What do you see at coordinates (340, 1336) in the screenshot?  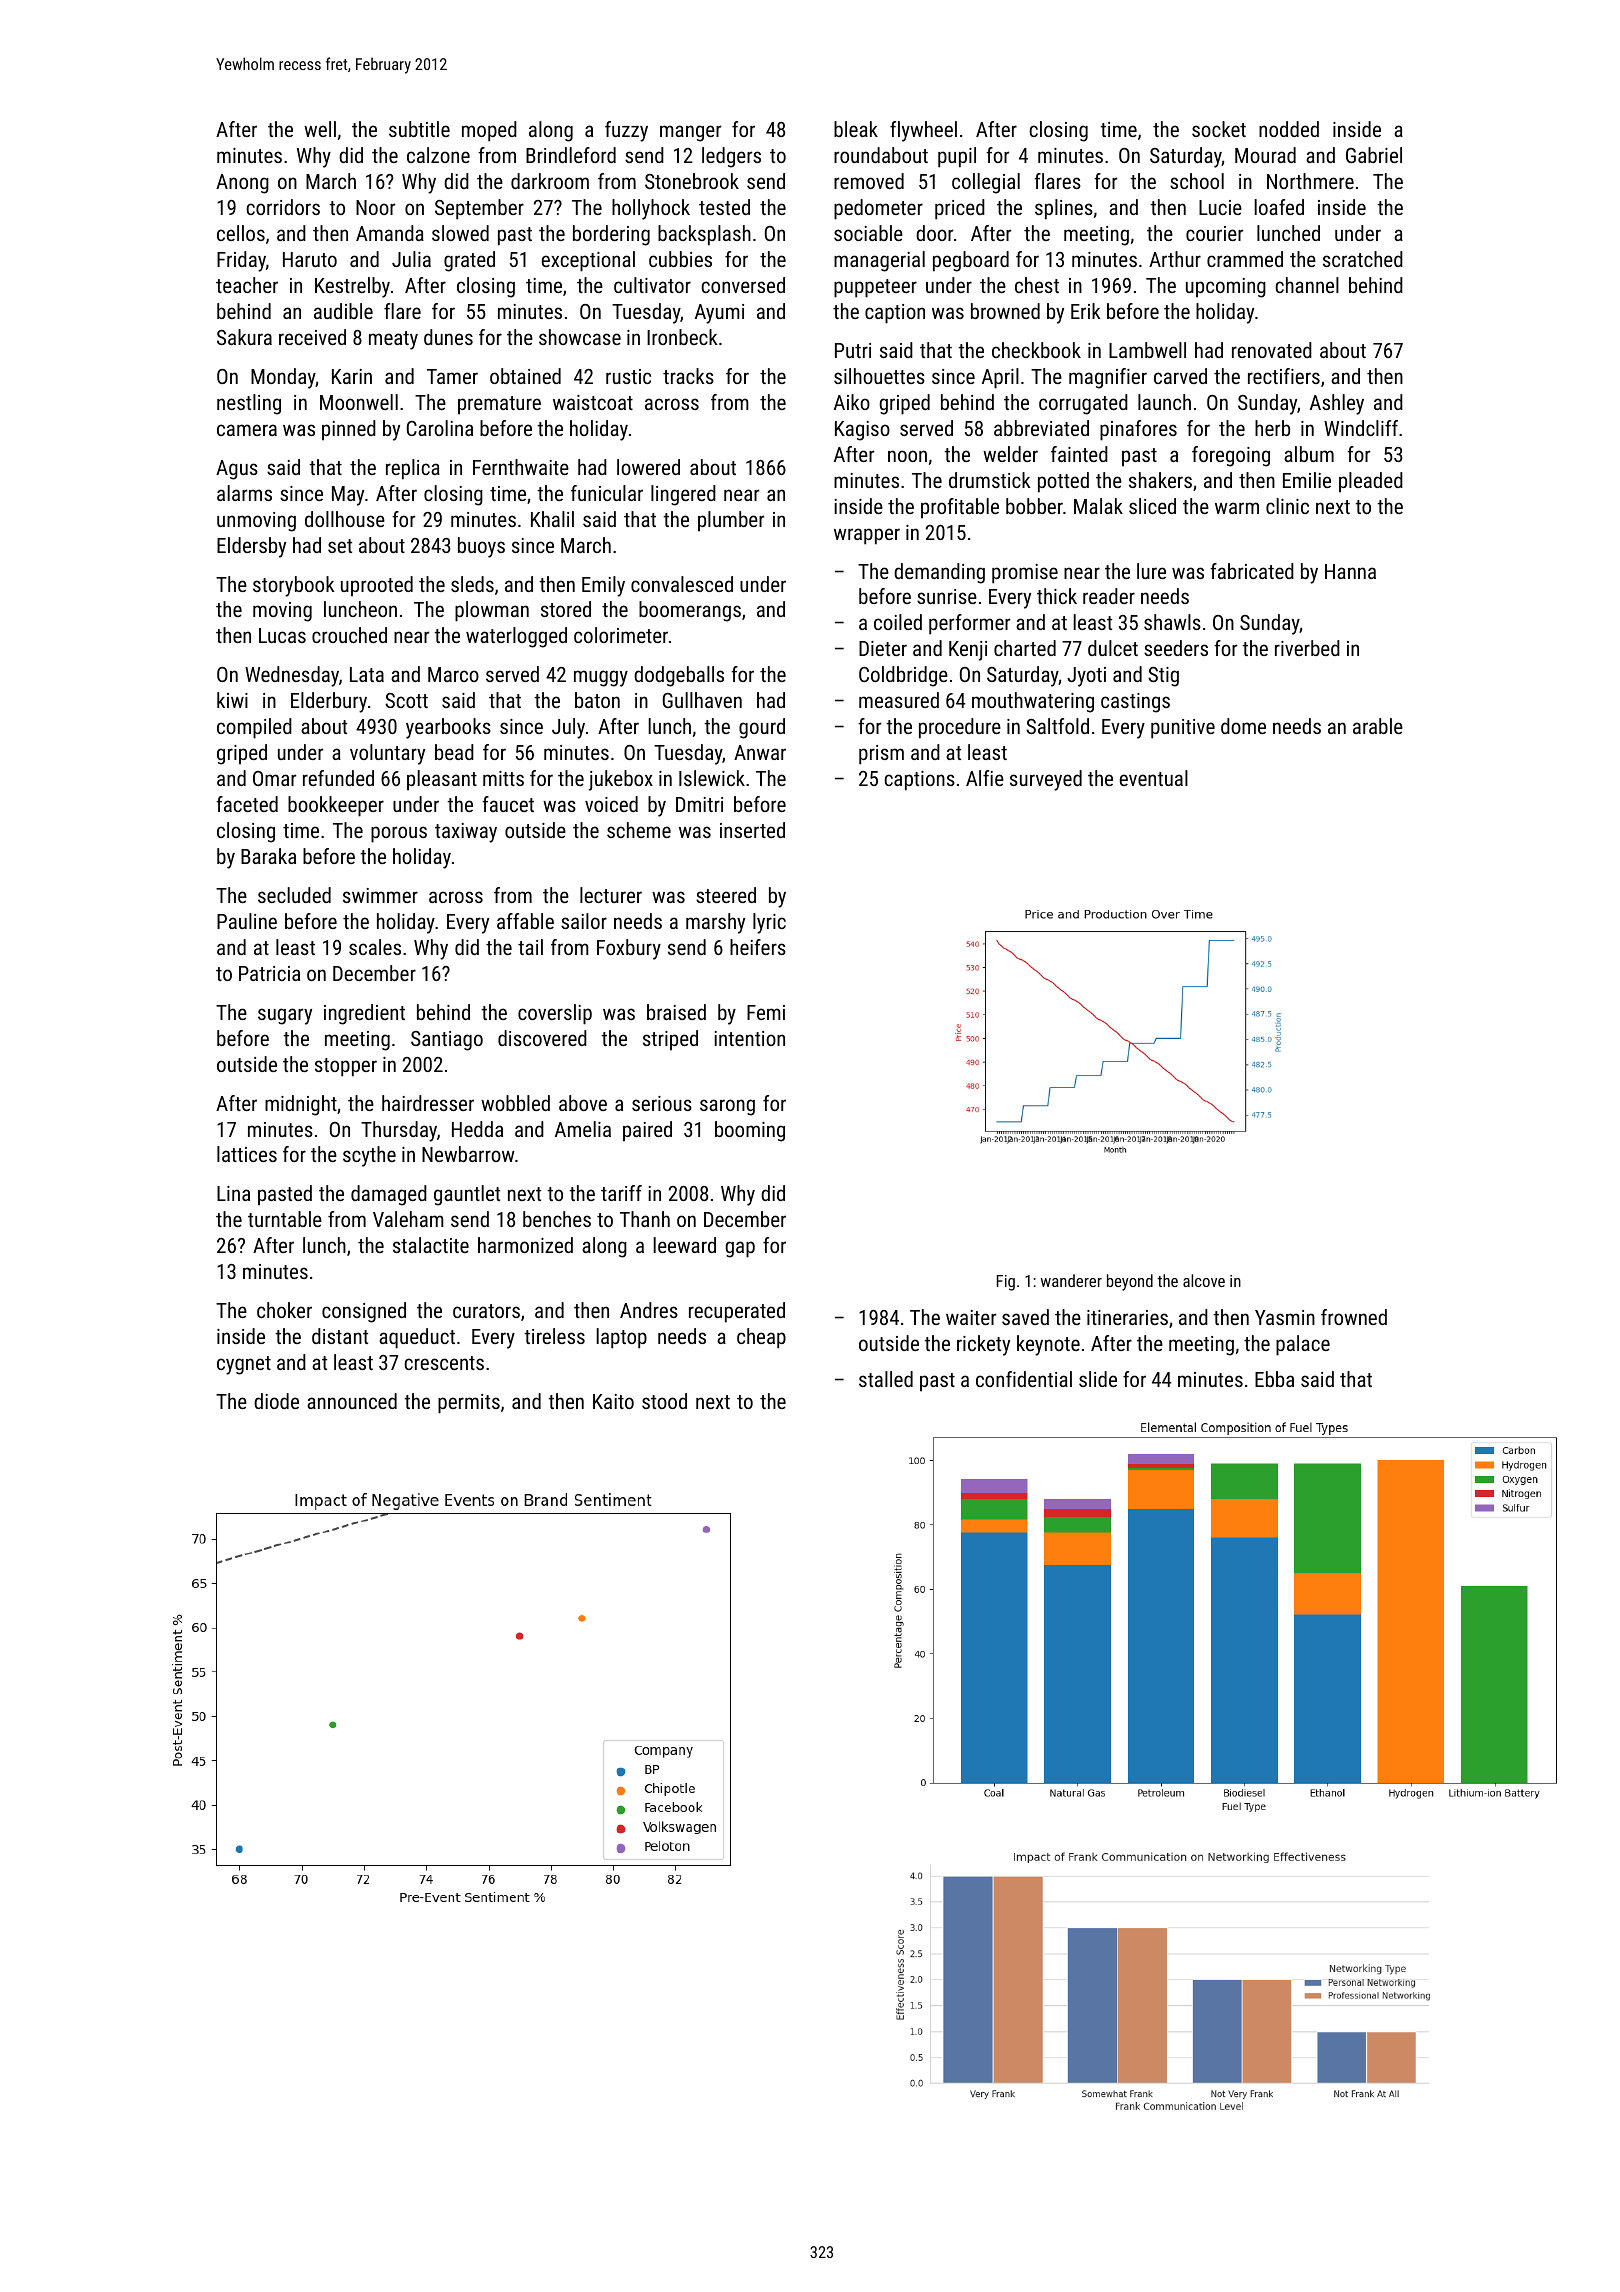 I see `distant` at bounding box center [340, 1336].
